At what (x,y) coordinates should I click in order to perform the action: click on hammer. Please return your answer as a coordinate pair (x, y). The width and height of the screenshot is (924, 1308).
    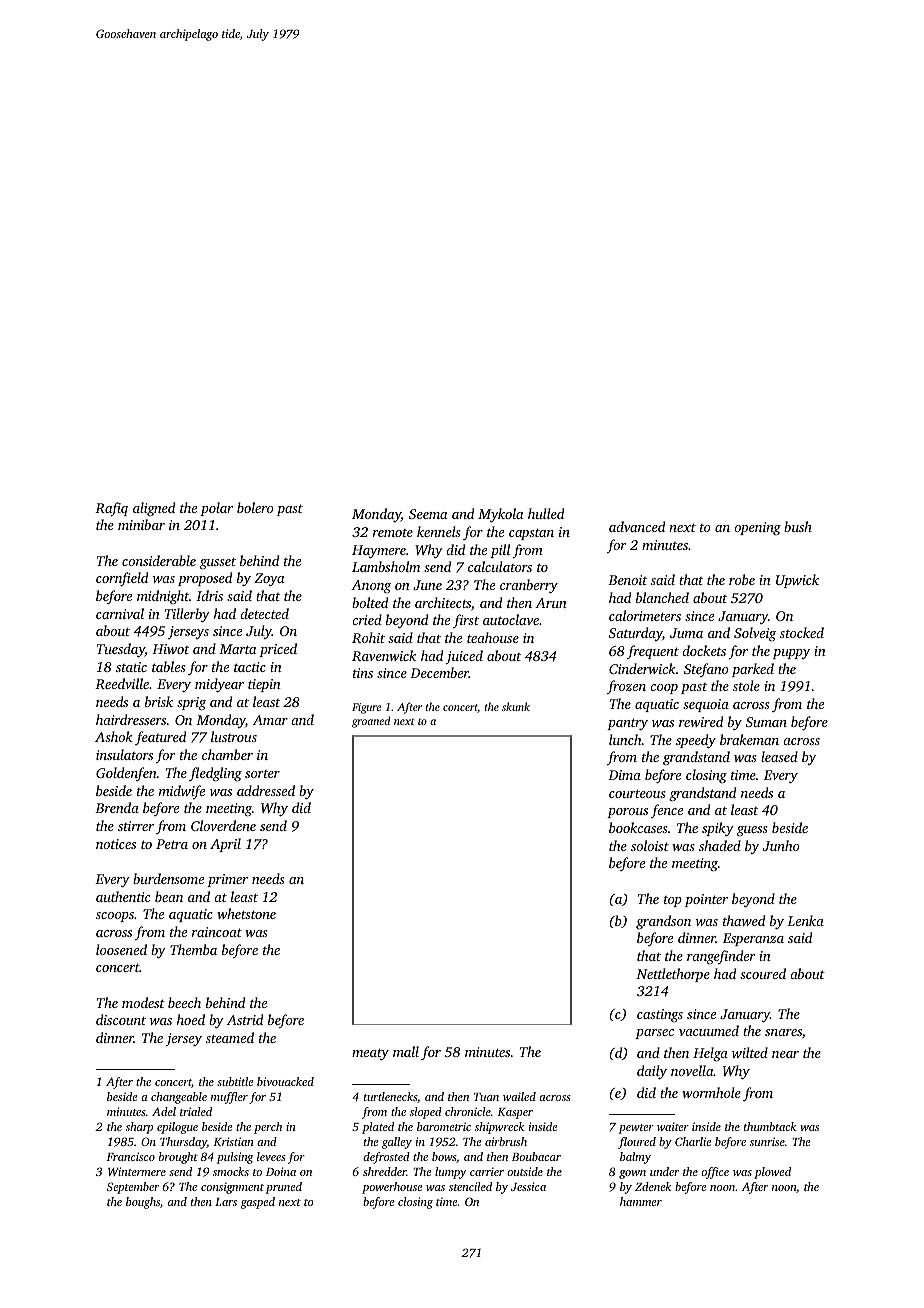
    Looking at the image, I should click on (641, 1201).
